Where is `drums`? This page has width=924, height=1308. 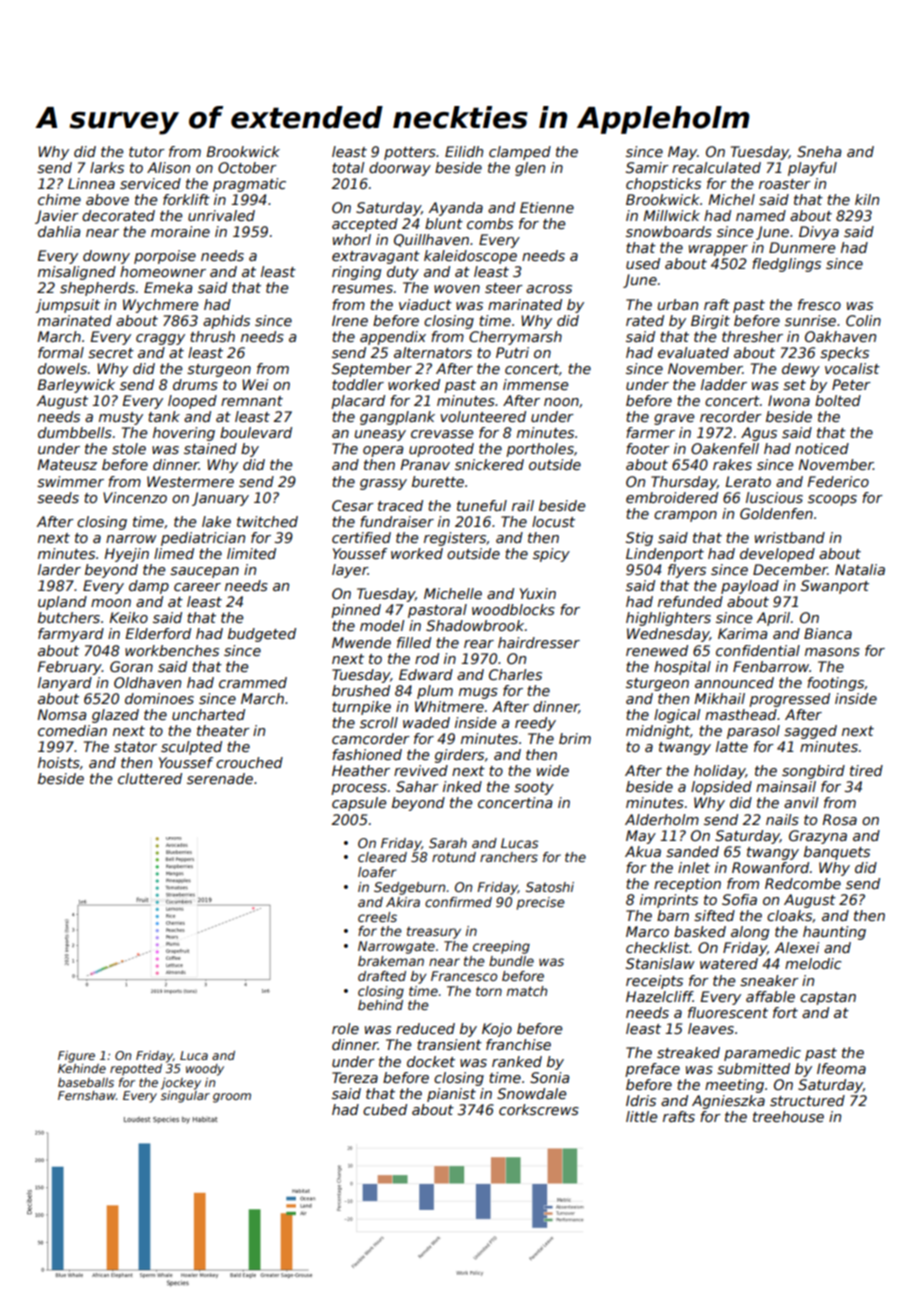 drums is located at coordinates (195, 384).
